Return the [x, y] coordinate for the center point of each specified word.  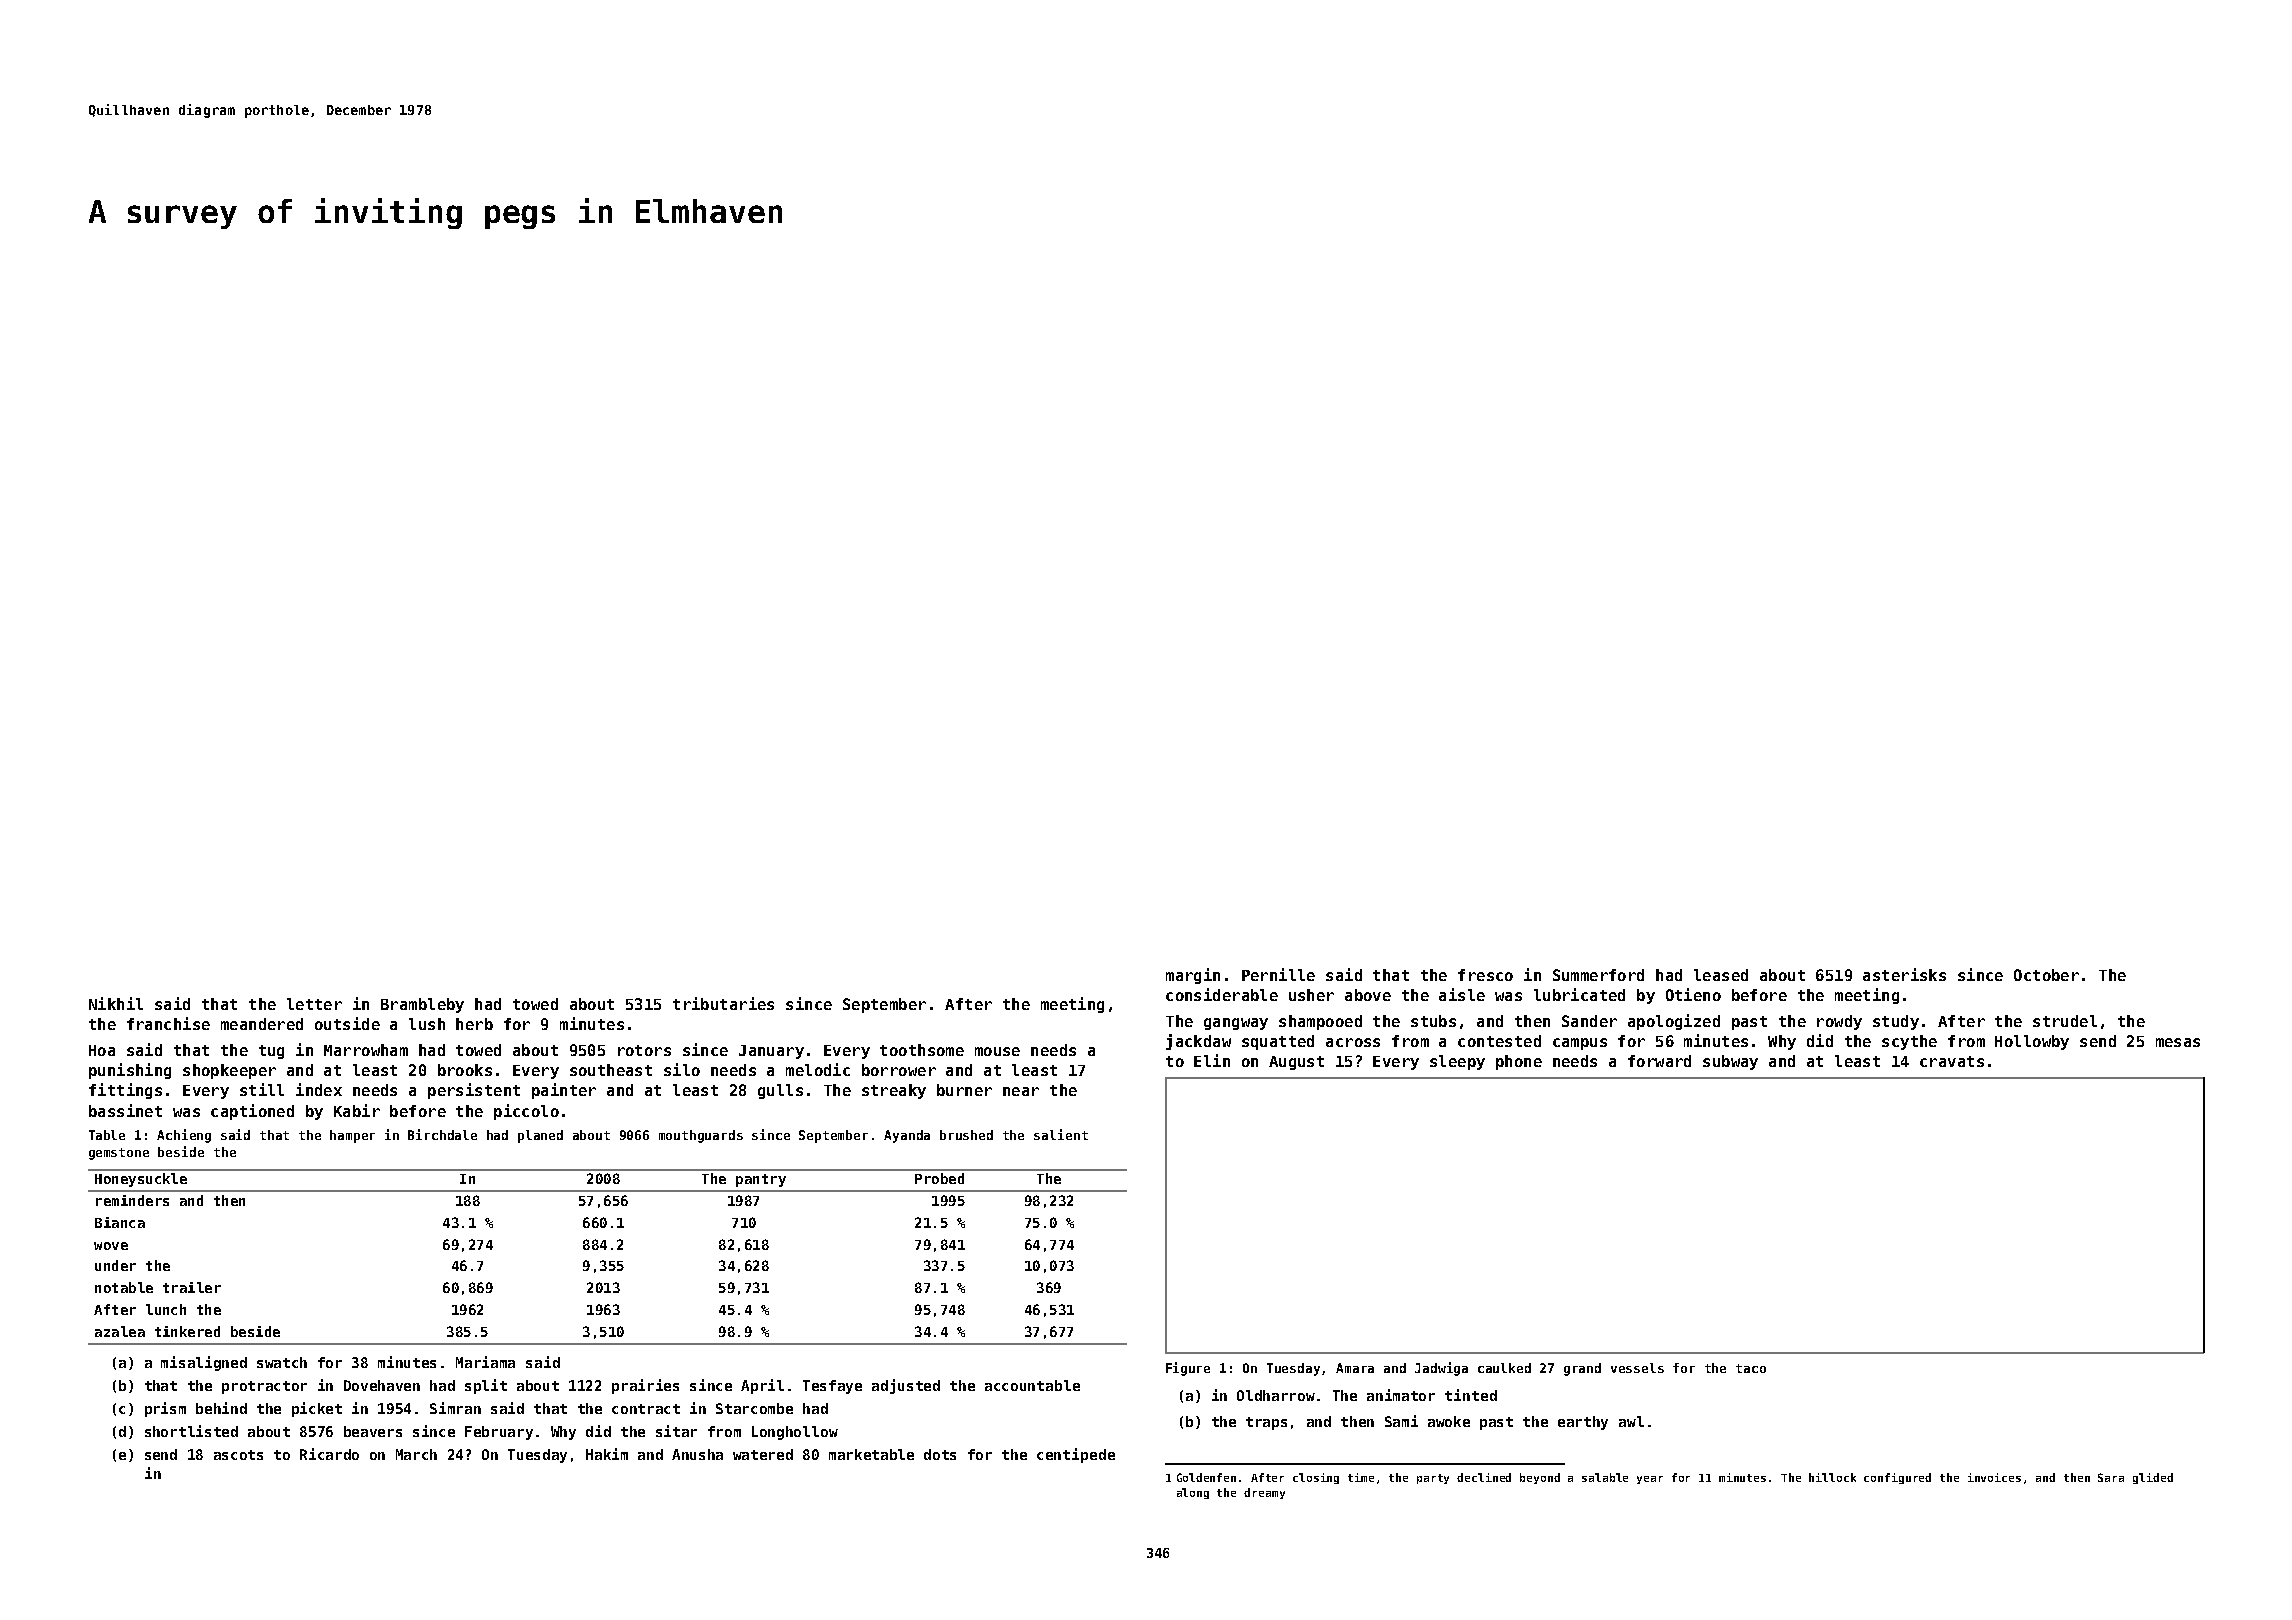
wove [111, 1246]
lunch [166, 1309]
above [1368, 995]
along [1193, 1493]
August [1296, 1063]
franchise [168, 1023]
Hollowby [2032, 1042]
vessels [1637, 1368]
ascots [238, 1455]
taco [1751, 1368]
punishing [130, 1071]
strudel [2065, 1021]
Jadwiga [1441, 1369]
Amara [1355, 1368]
